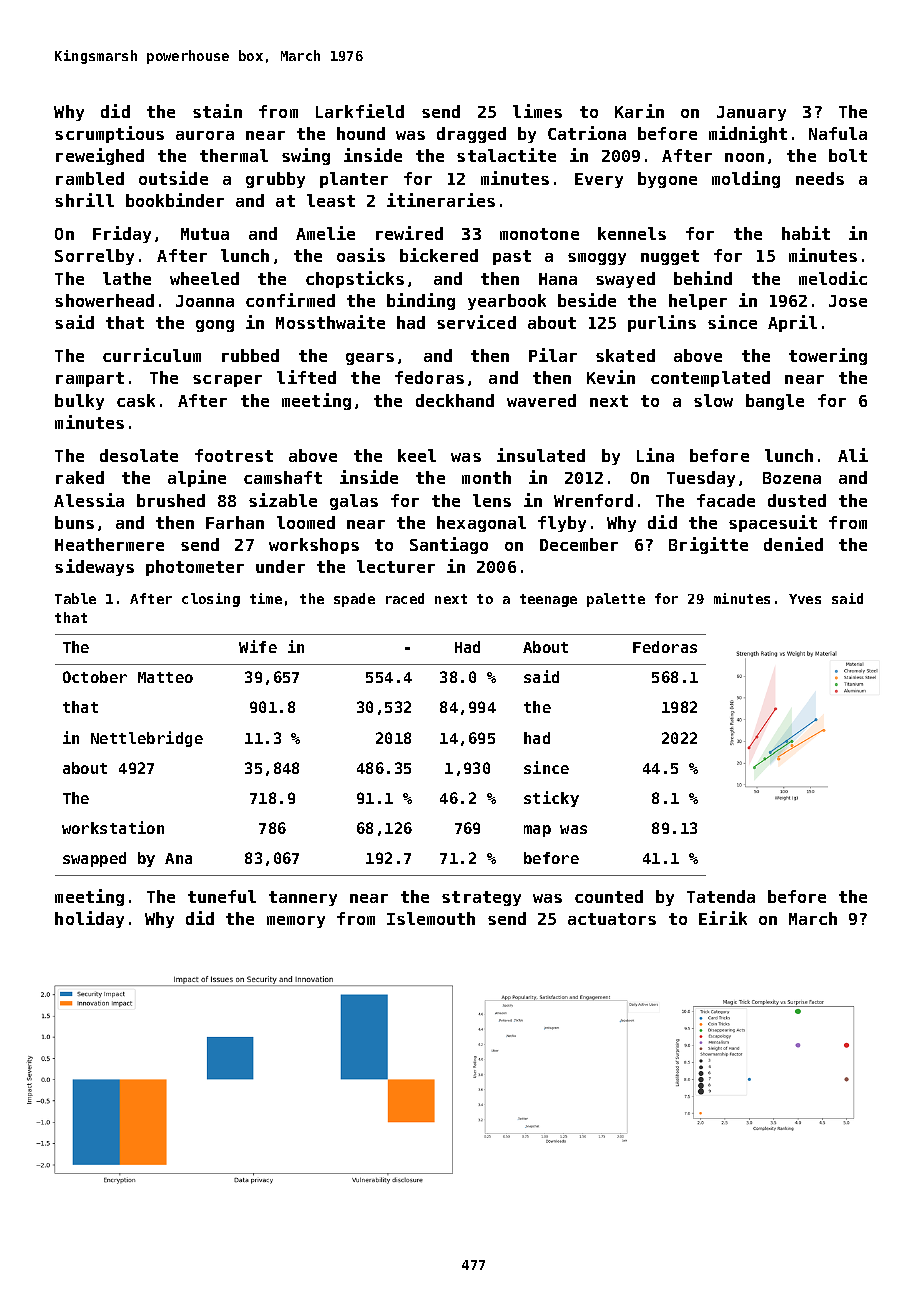 Image resolution: width=924 pixels, height=1308 pixels. Describe the element at coordinates (723, 918) in the document. I see `Eirik` at that location.
